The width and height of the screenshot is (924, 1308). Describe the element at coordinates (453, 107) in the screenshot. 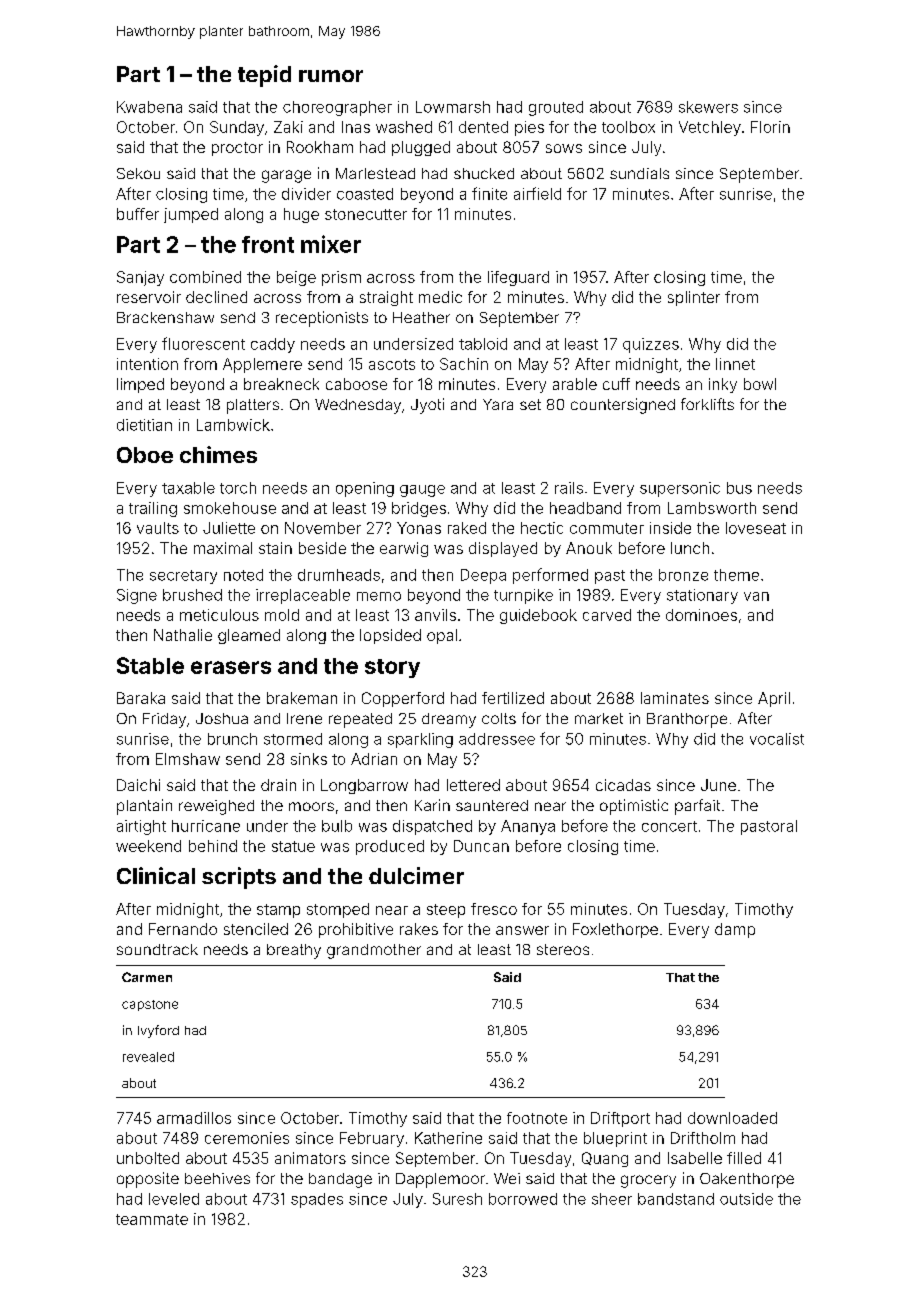

I see `Lowmarsh` at that location.
